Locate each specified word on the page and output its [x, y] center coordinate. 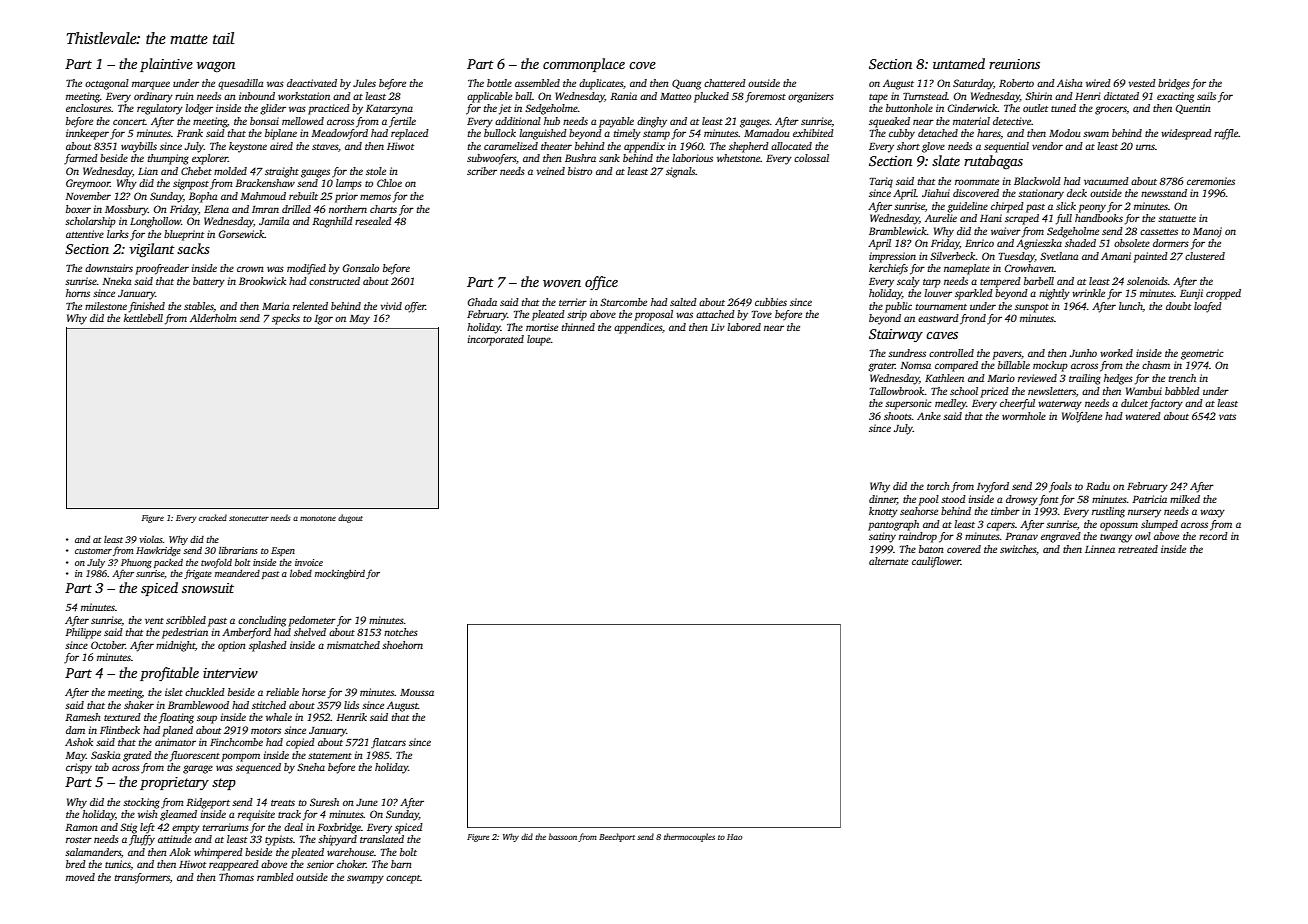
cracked [213, 517]
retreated [1138, 549]
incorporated [496, 340]
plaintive [166, 65]
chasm [1156, 365]
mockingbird [340, 574]
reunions [1014, 64]
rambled [275, 877]
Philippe [83, 633]
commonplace [584, 65]
